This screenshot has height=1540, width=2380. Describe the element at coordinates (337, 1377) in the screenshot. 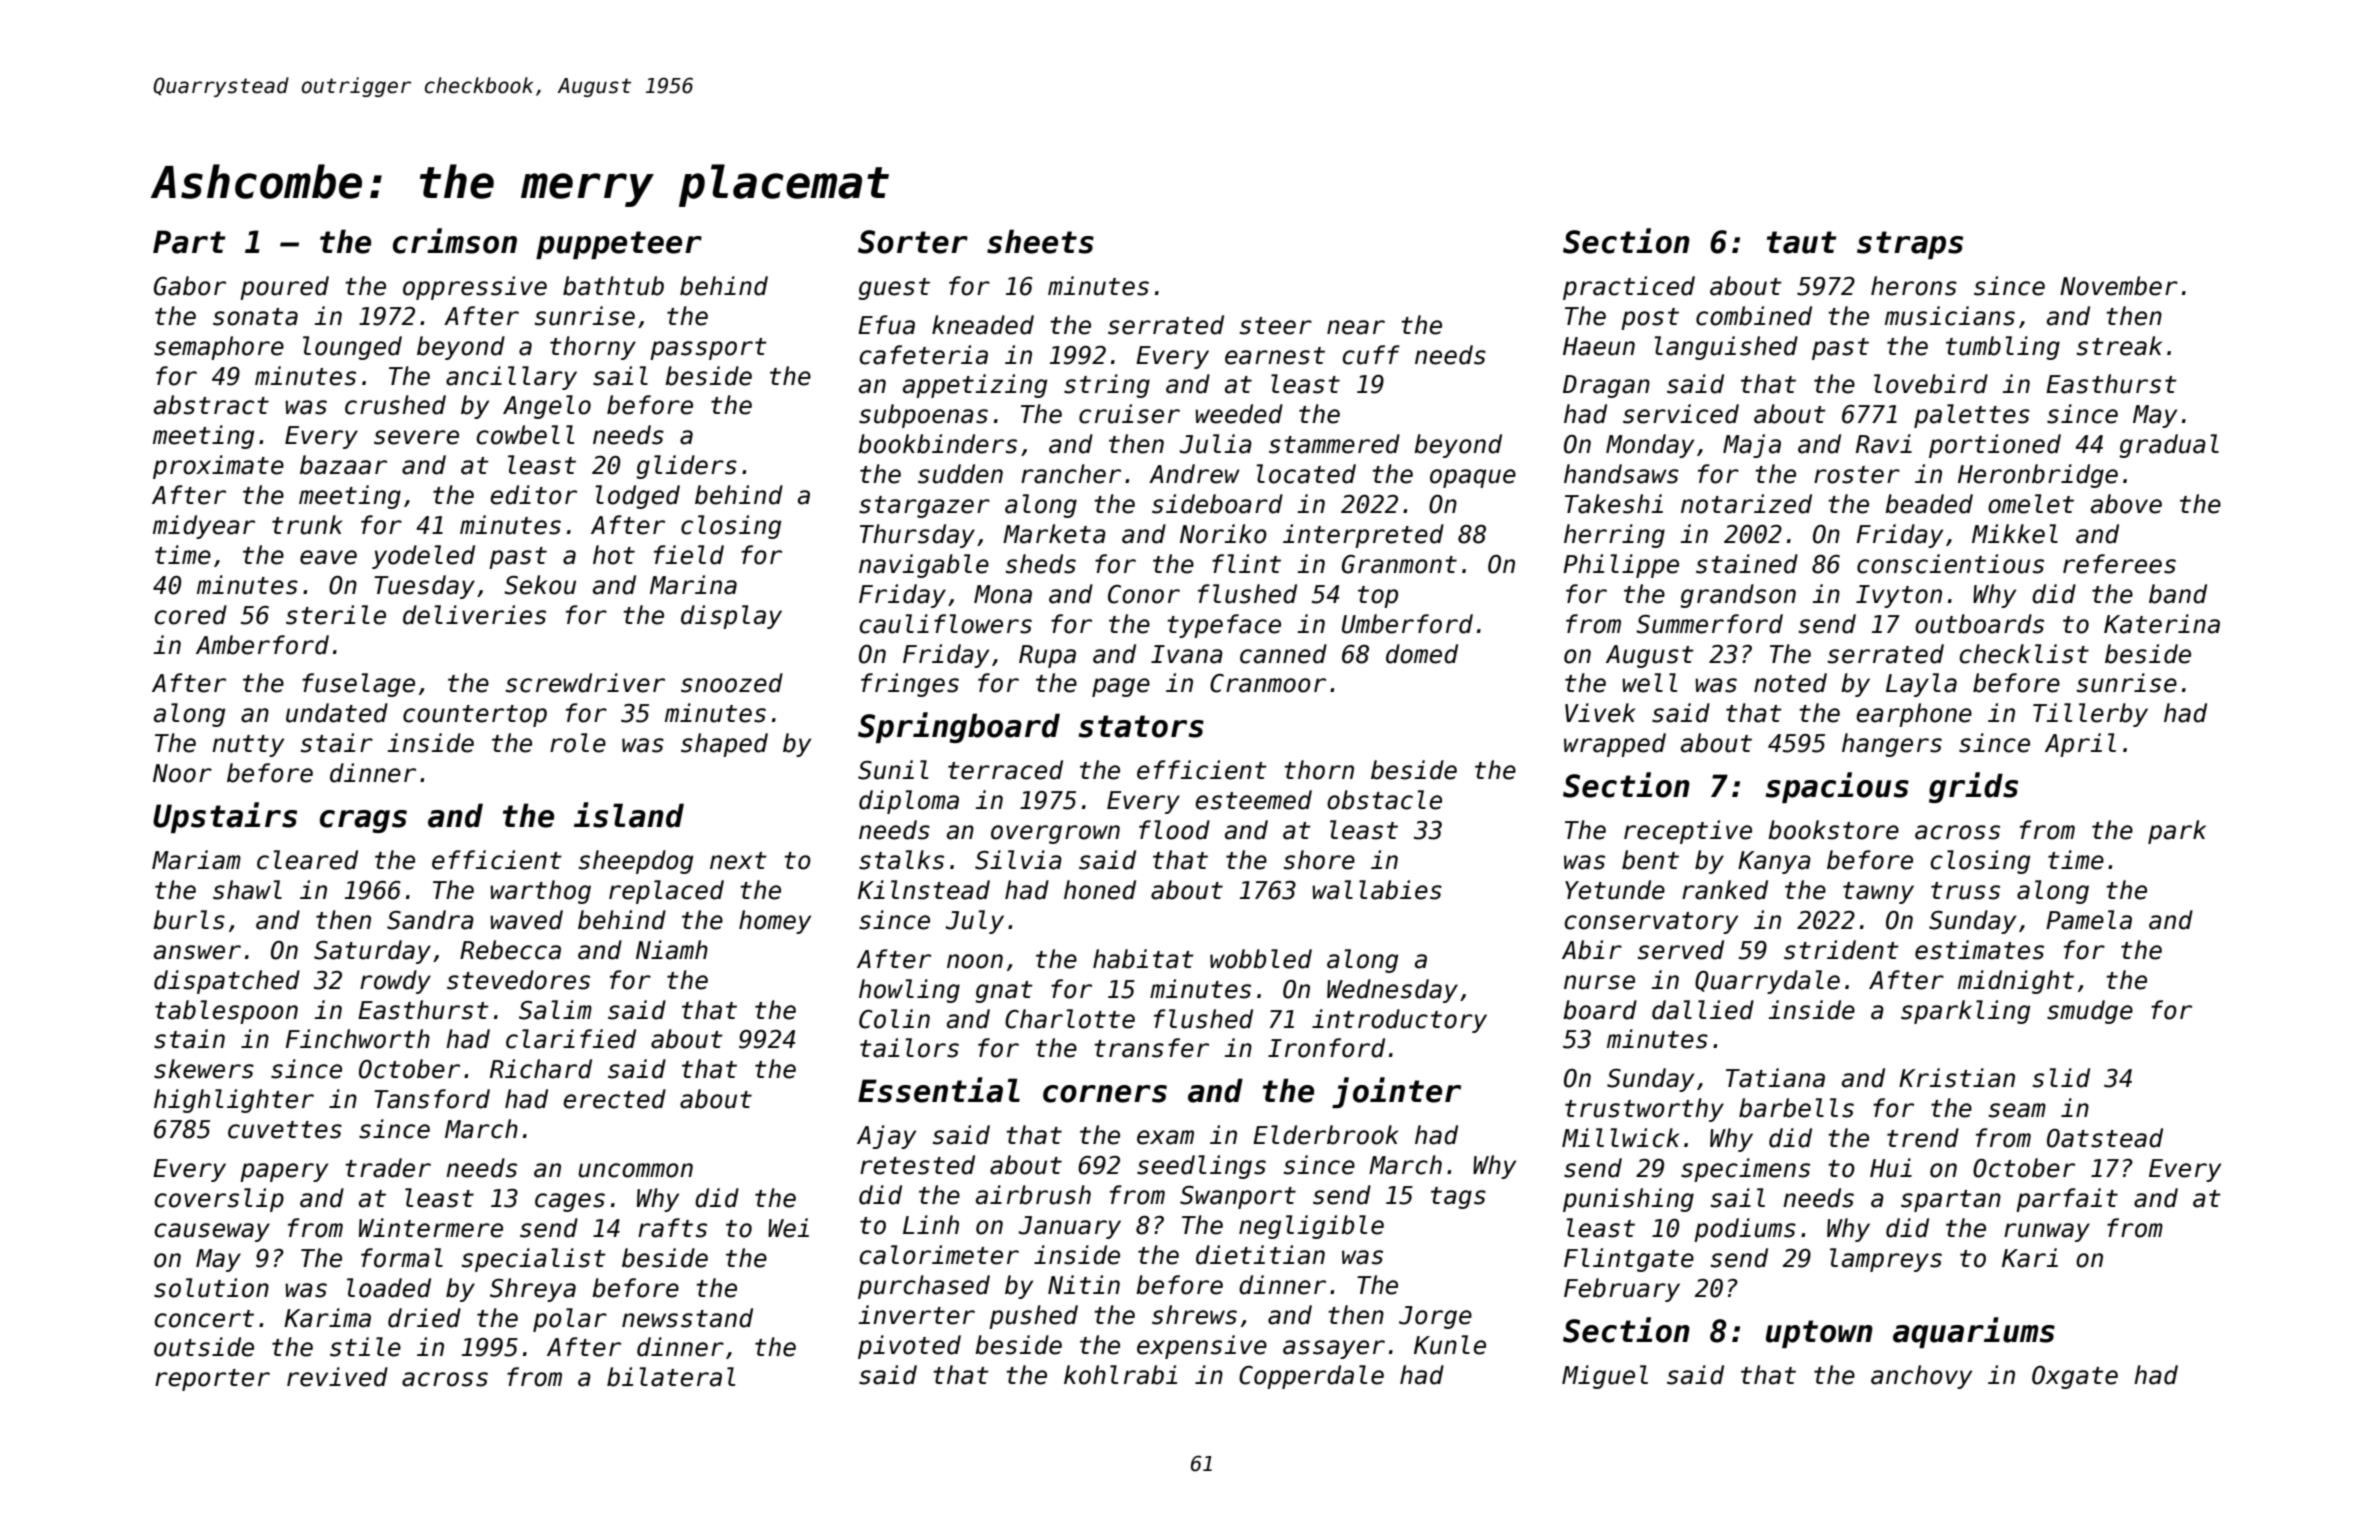

I see `revived` at that location.
